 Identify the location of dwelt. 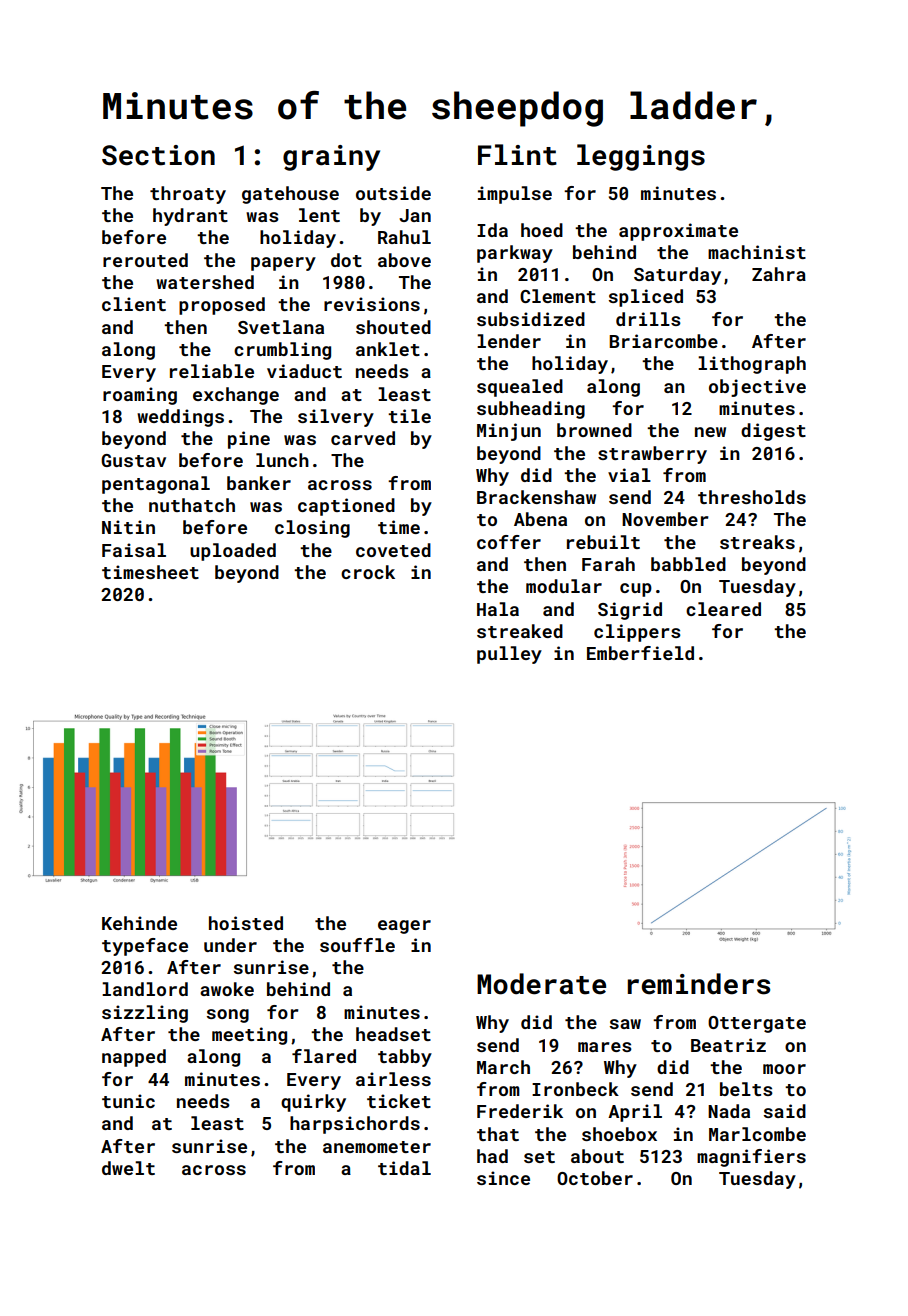
(128, 1168).
